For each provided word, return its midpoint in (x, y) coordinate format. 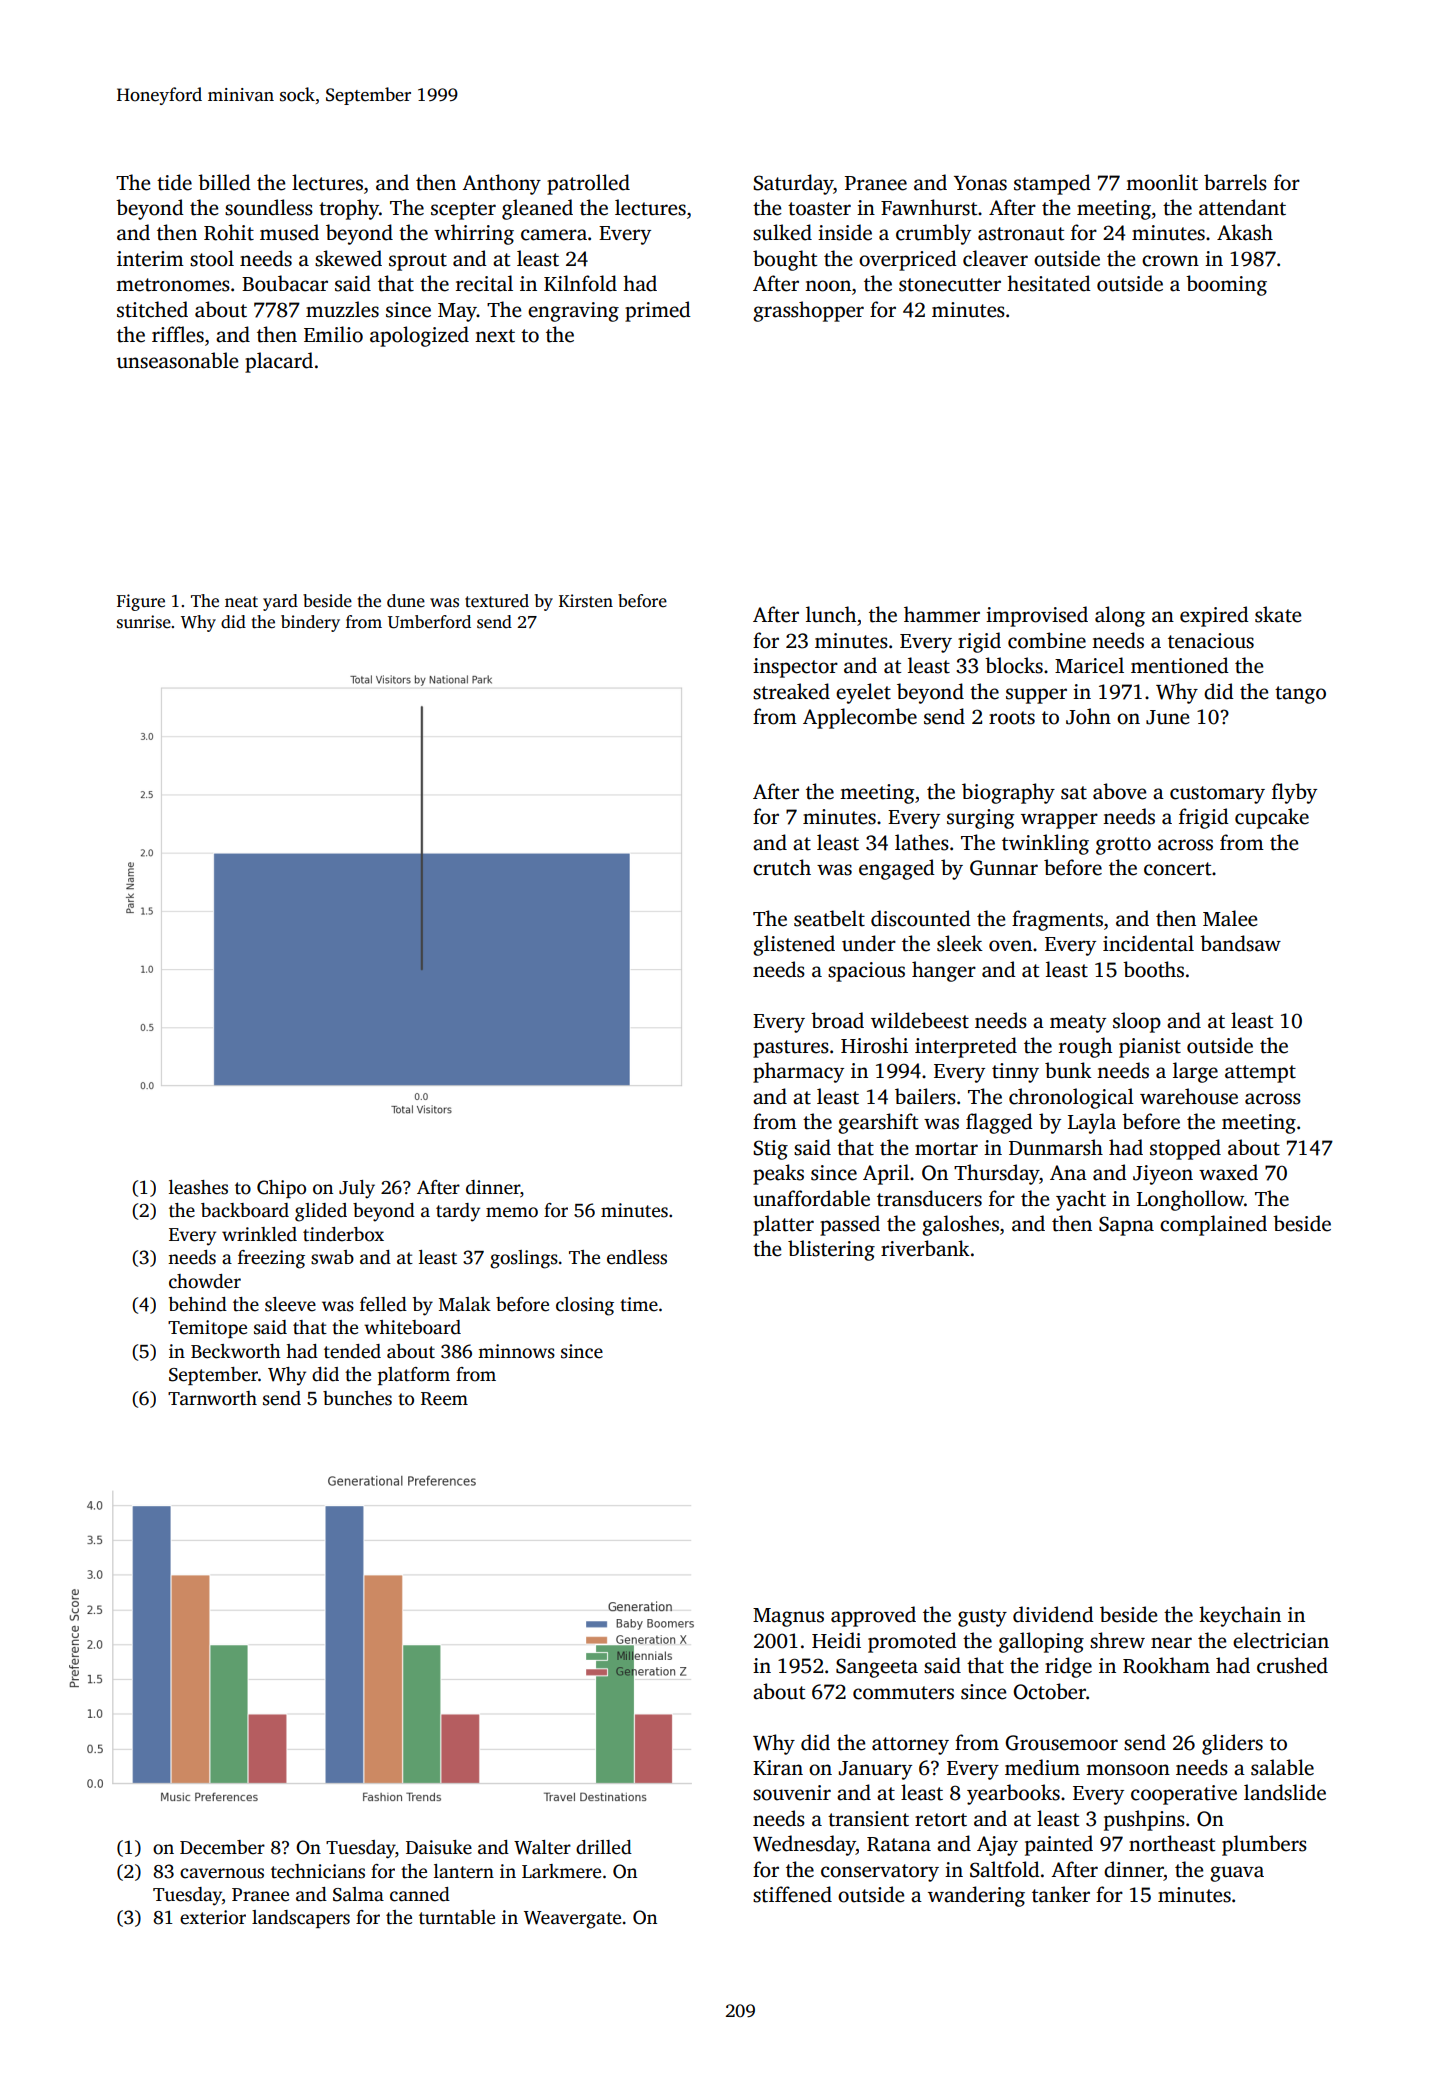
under (869, 943)
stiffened (792, 1894)
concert (1177, 869)
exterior (213, 1917)
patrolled (588, 184)
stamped (1052, 184)
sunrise (144, 622)
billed (224, 182)
